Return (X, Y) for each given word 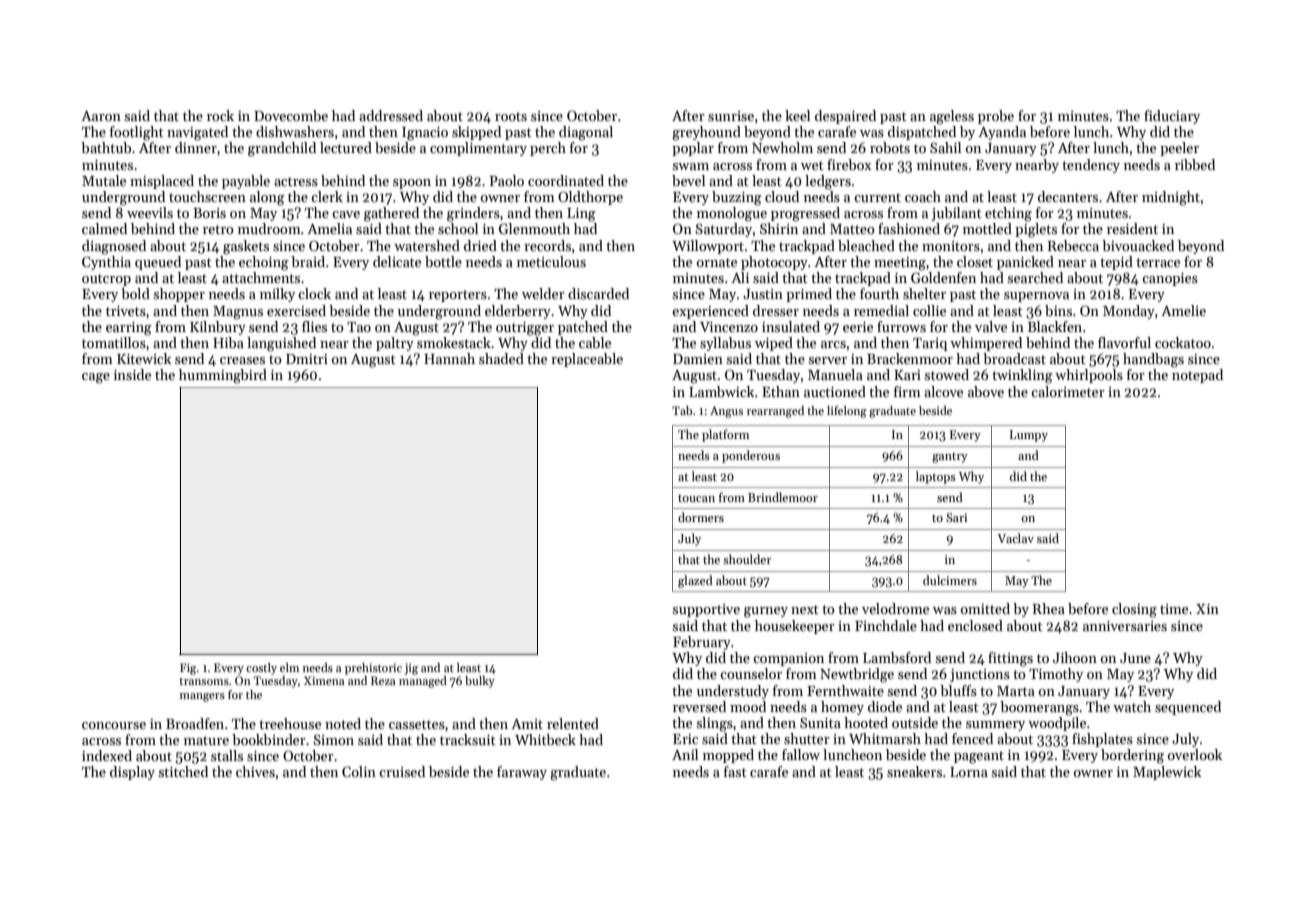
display (132, 773)
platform (725, 435)
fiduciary (1172, 117)
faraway (522, 773)
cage (96, 378)
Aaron (101, 116)
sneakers (914, 771)
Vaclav (1015, 538)
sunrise (731, 116)
